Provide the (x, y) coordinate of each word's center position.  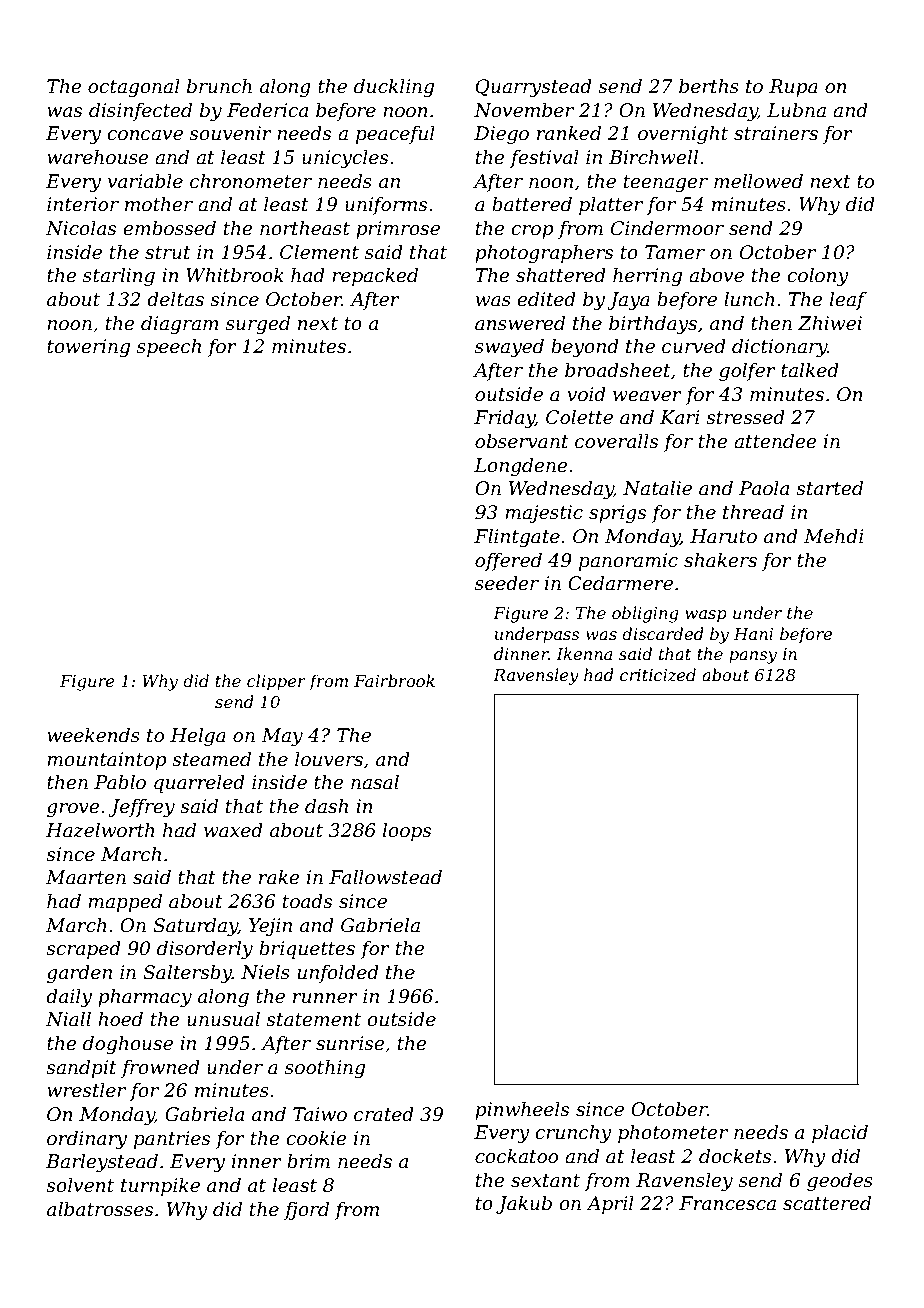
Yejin (270, 927)
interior (83, 204)
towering (88, 348)
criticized (658, 675)
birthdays (653, 325)
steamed (211, 759)
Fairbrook (394, 680)
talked (810, 370)
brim (308, 1161)
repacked (375, 277)
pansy (753, 657)
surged (258, 325)
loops (407, 832)
